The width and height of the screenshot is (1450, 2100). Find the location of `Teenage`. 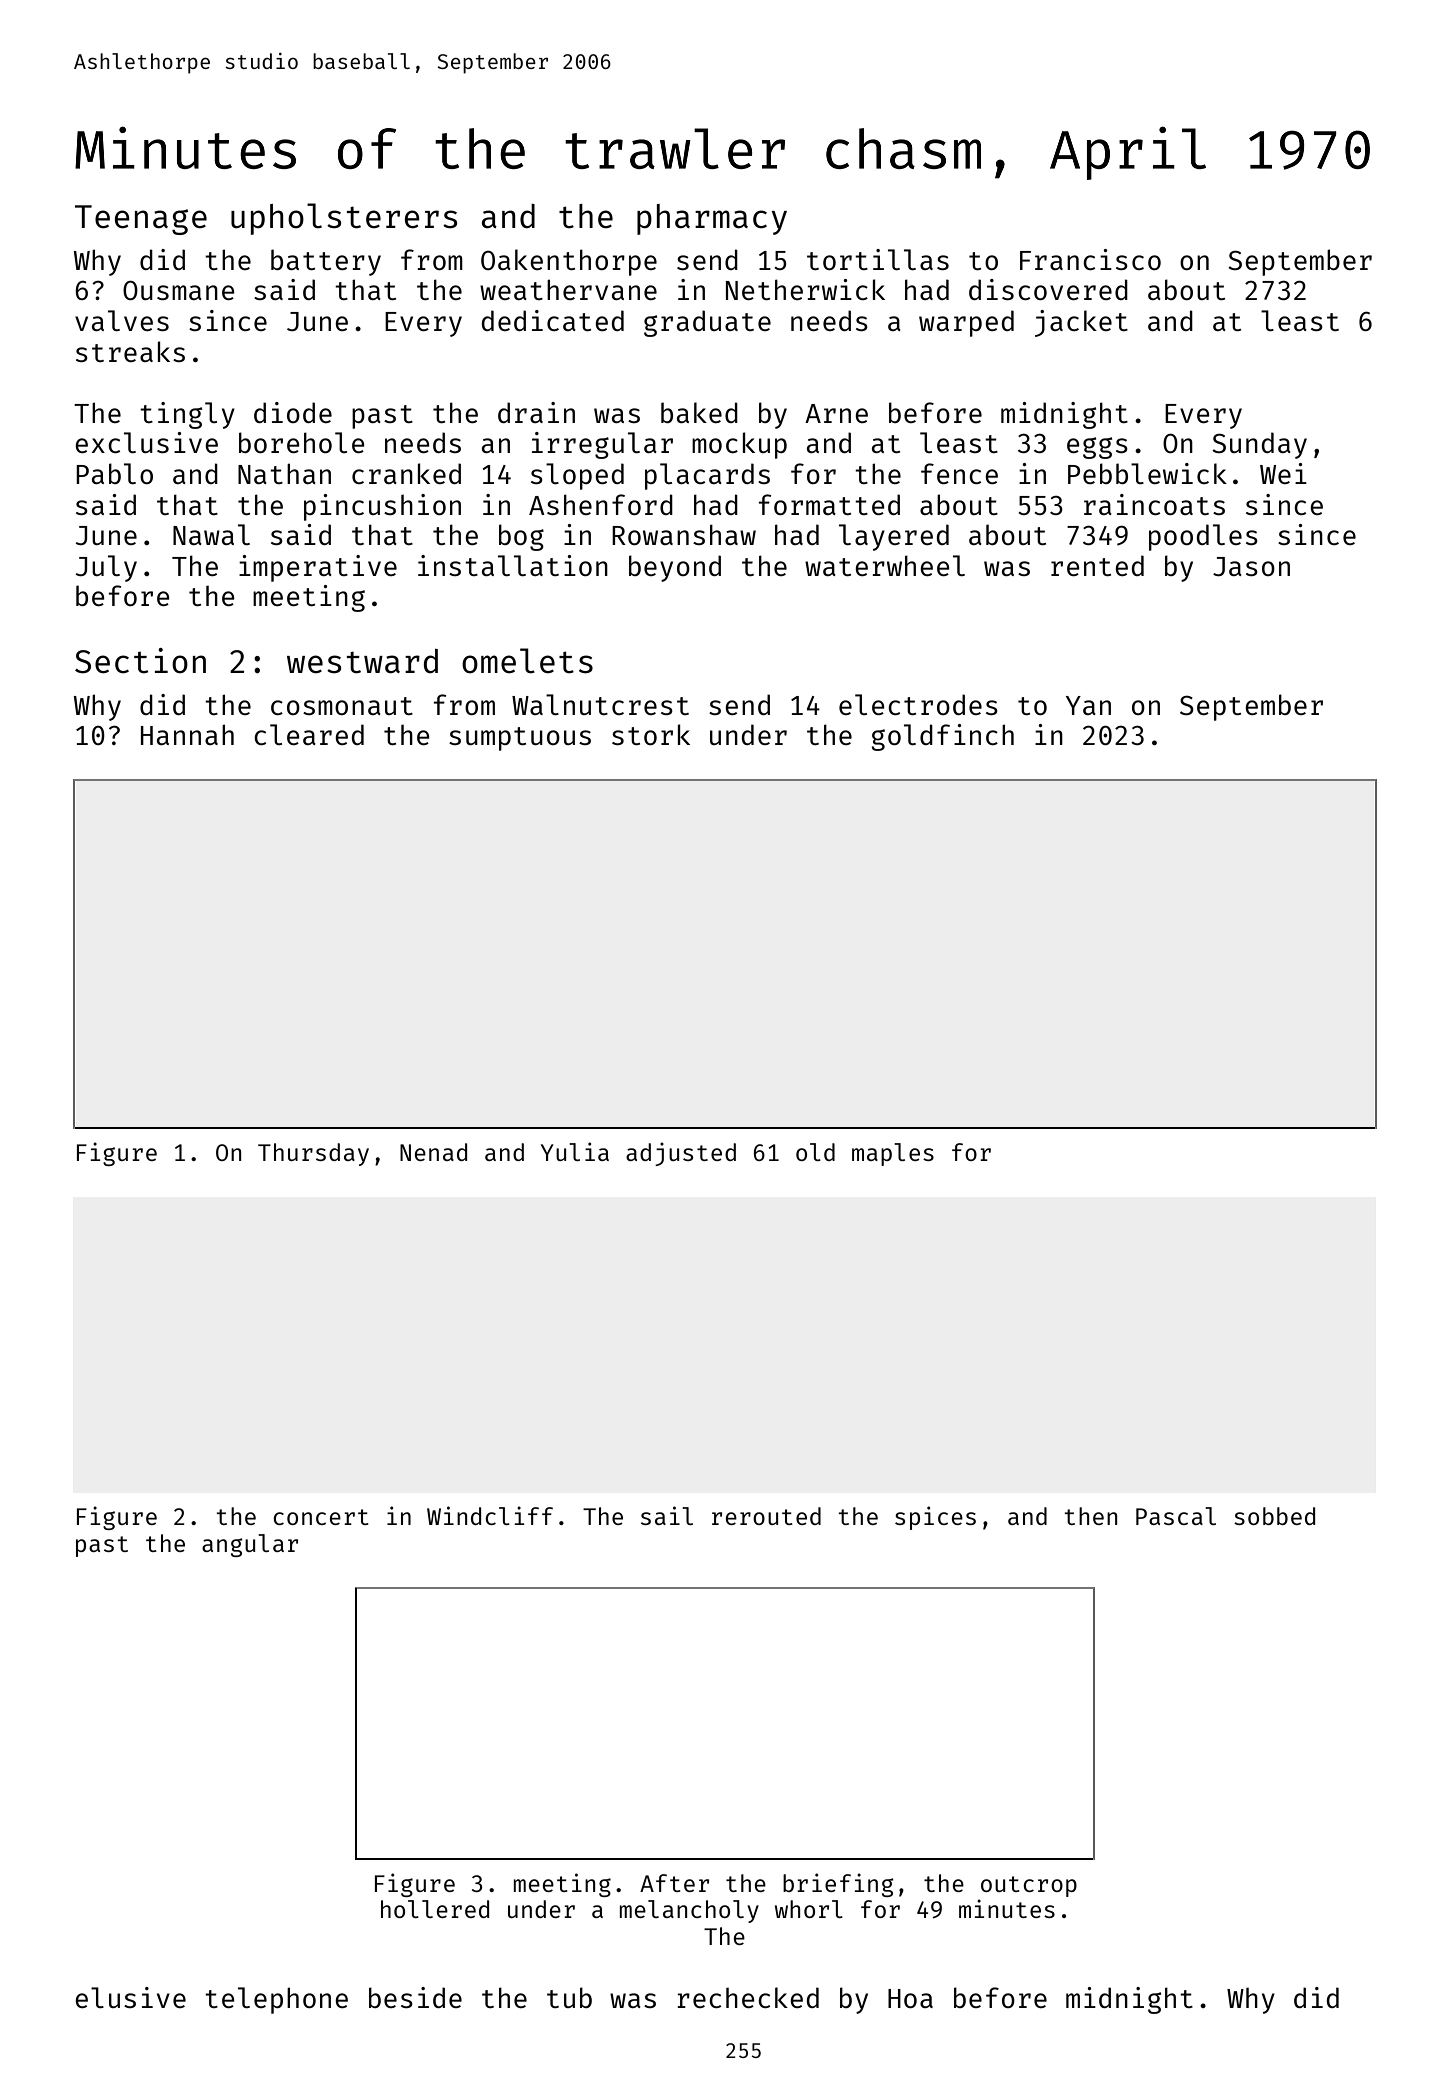

Teenage is located at coordinates (141, 220).
